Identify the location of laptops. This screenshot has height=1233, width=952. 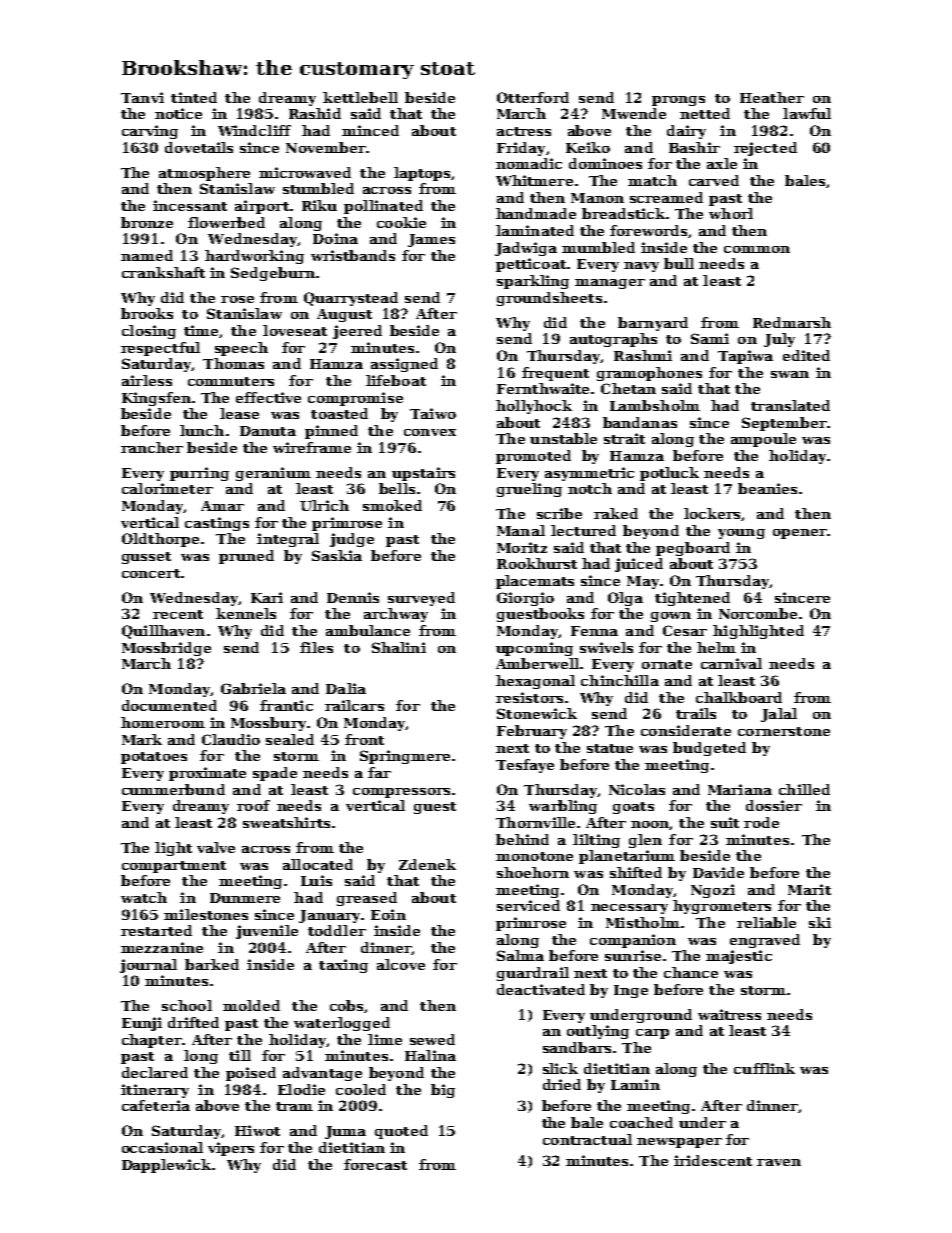
(422, 174).
